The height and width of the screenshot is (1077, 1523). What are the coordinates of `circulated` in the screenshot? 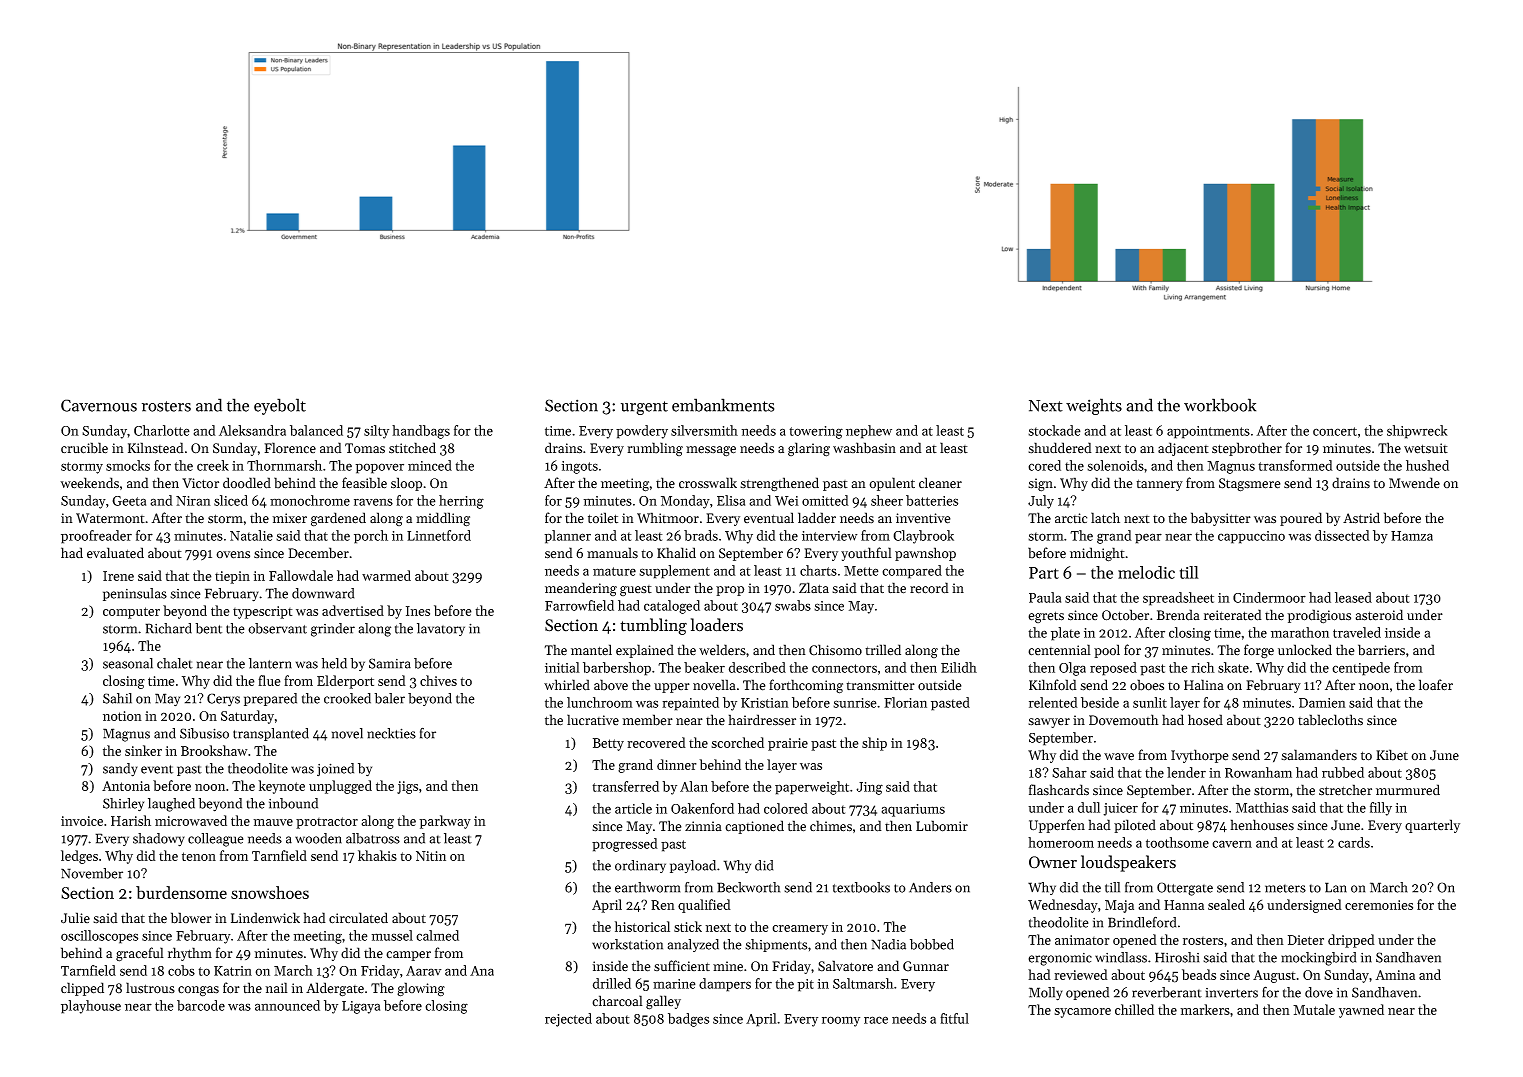 It's located at (358, 918).
